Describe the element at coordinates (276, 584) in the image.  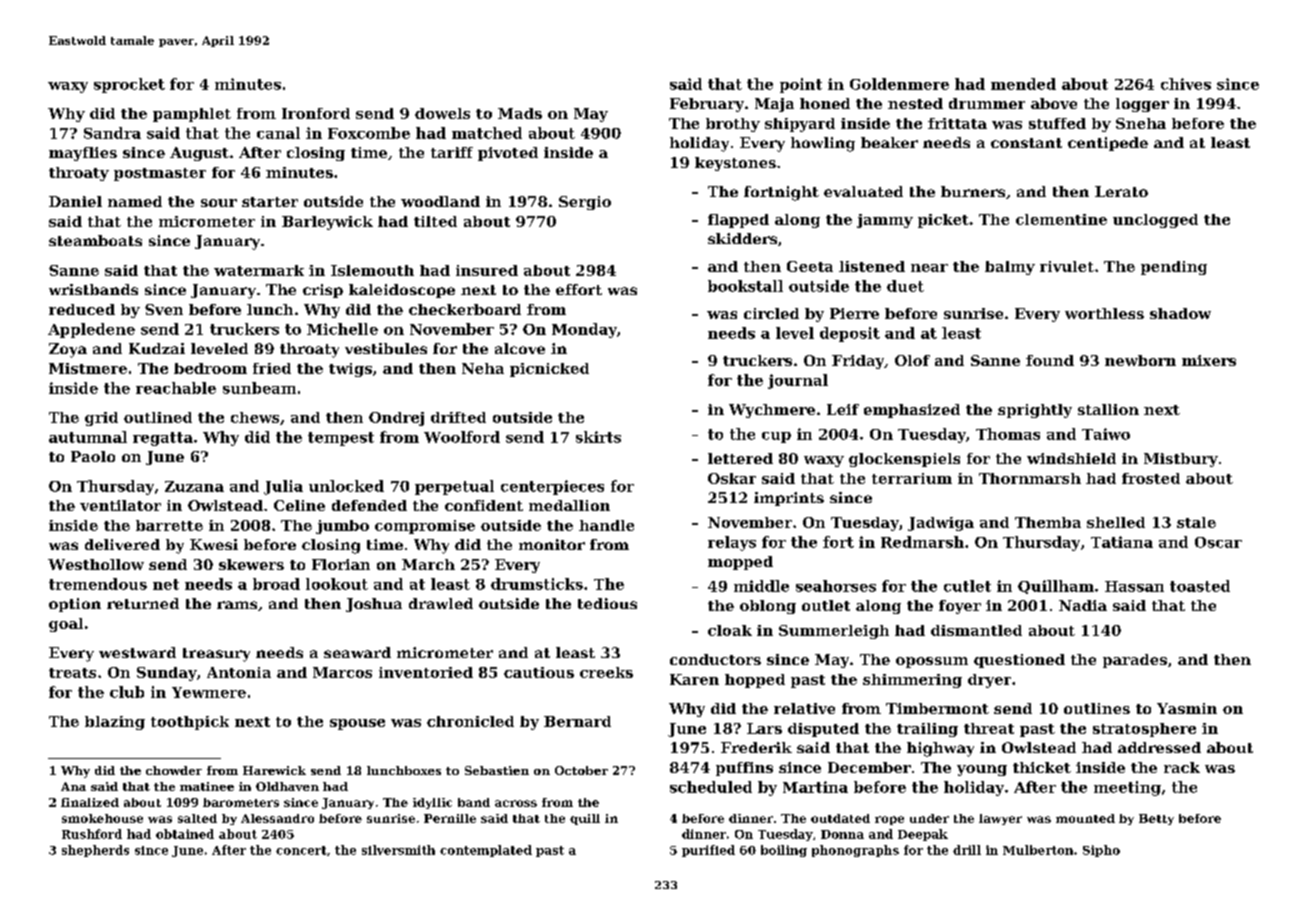
I see `broad` at that location.
